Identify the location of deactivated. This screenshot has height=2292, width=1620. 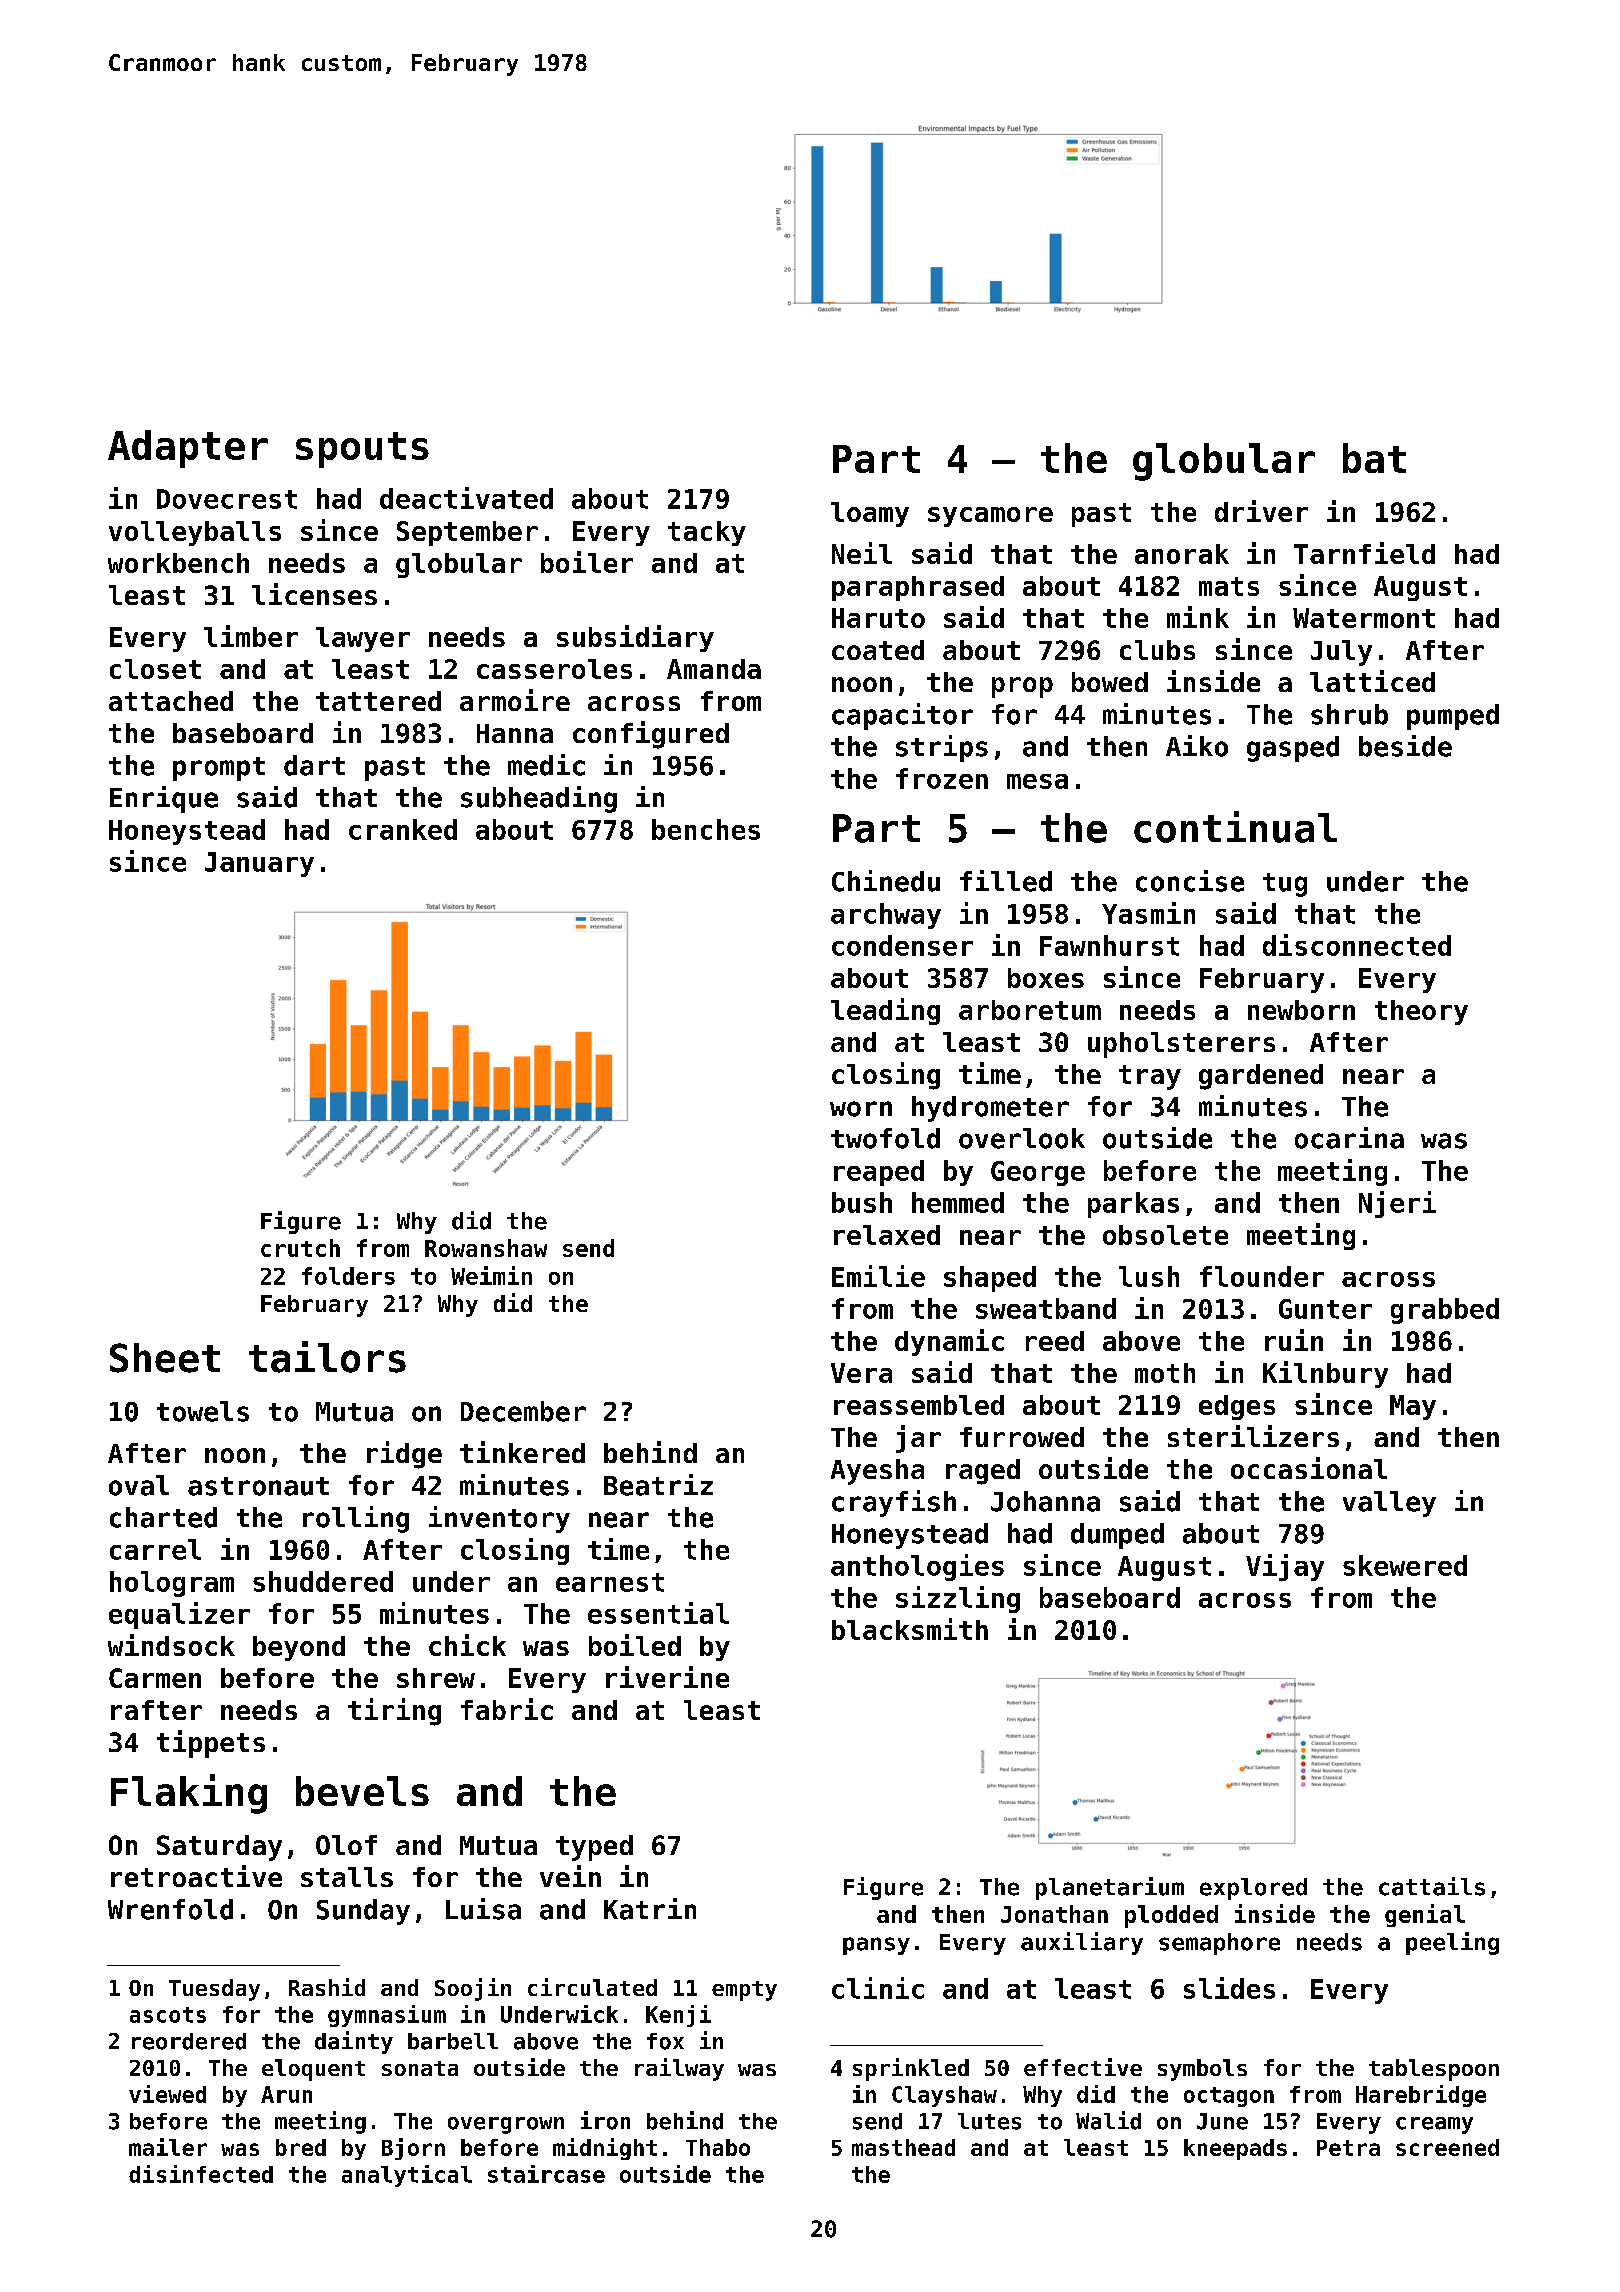
(466, 498).
